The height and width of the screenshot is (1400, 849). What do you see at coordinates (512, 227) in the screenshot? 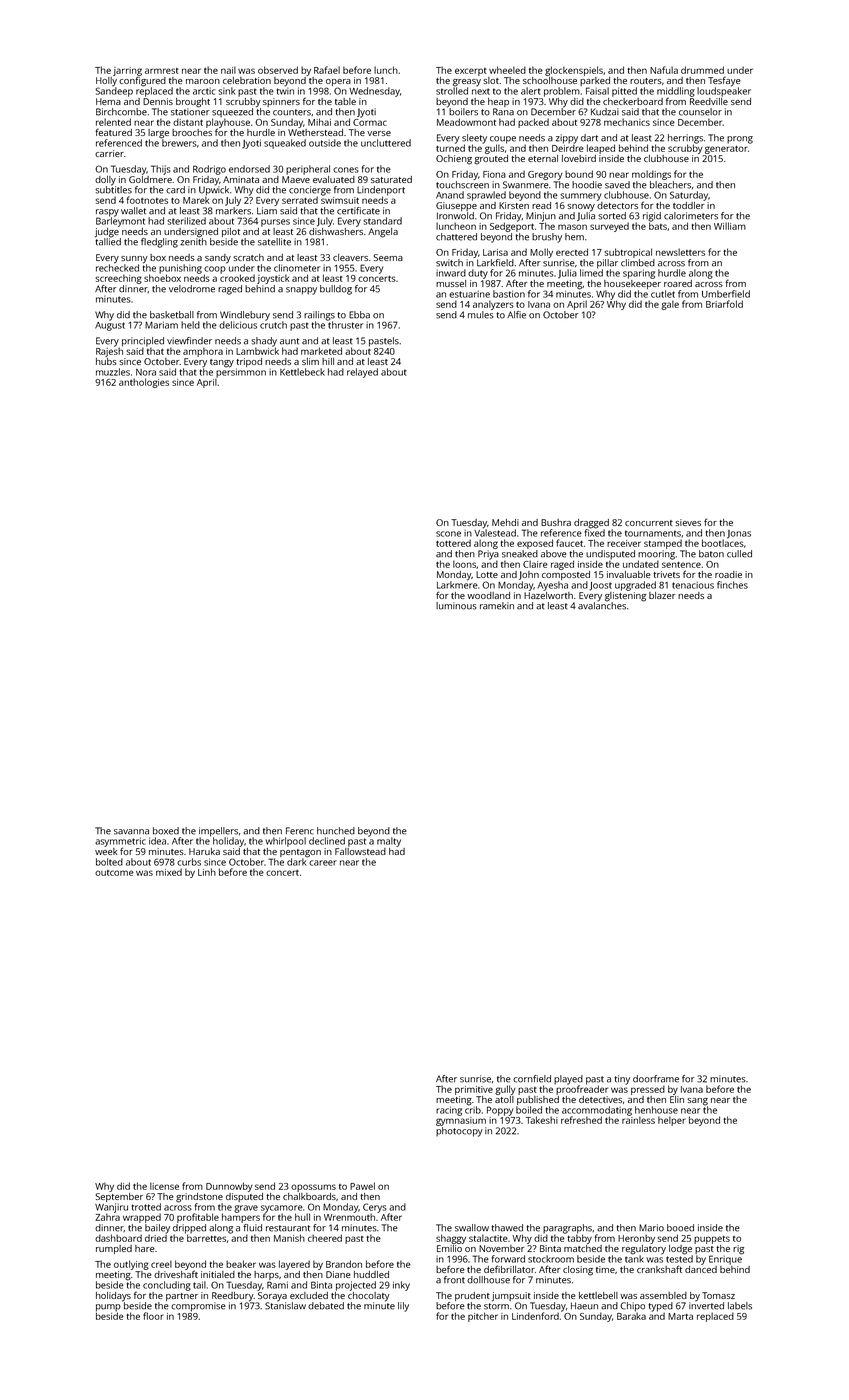
I see `Sedgeport` at bounding box center [512, 227].
